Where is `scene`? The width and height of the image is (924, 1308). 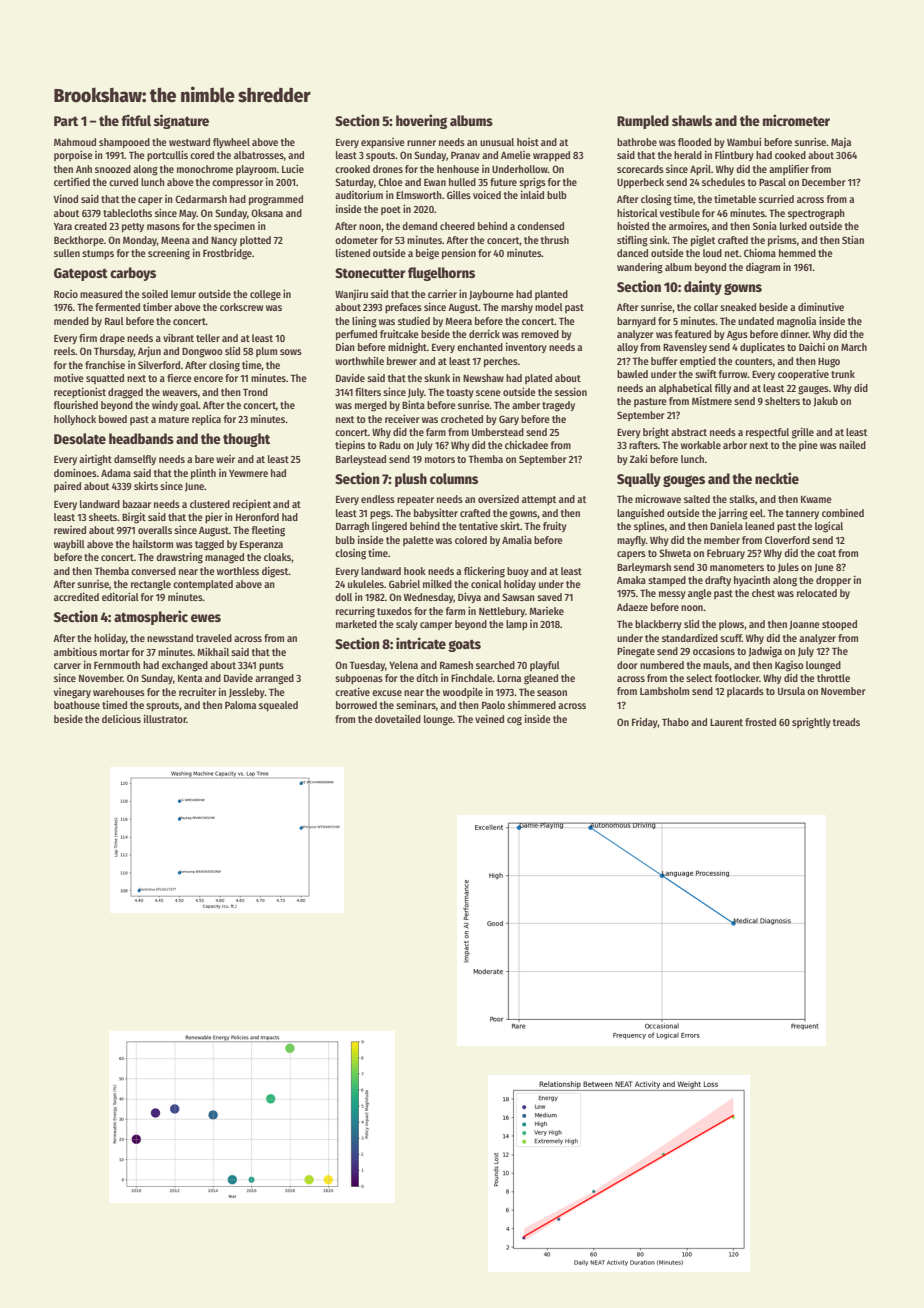
scene is located at coordinates (488, 393).
